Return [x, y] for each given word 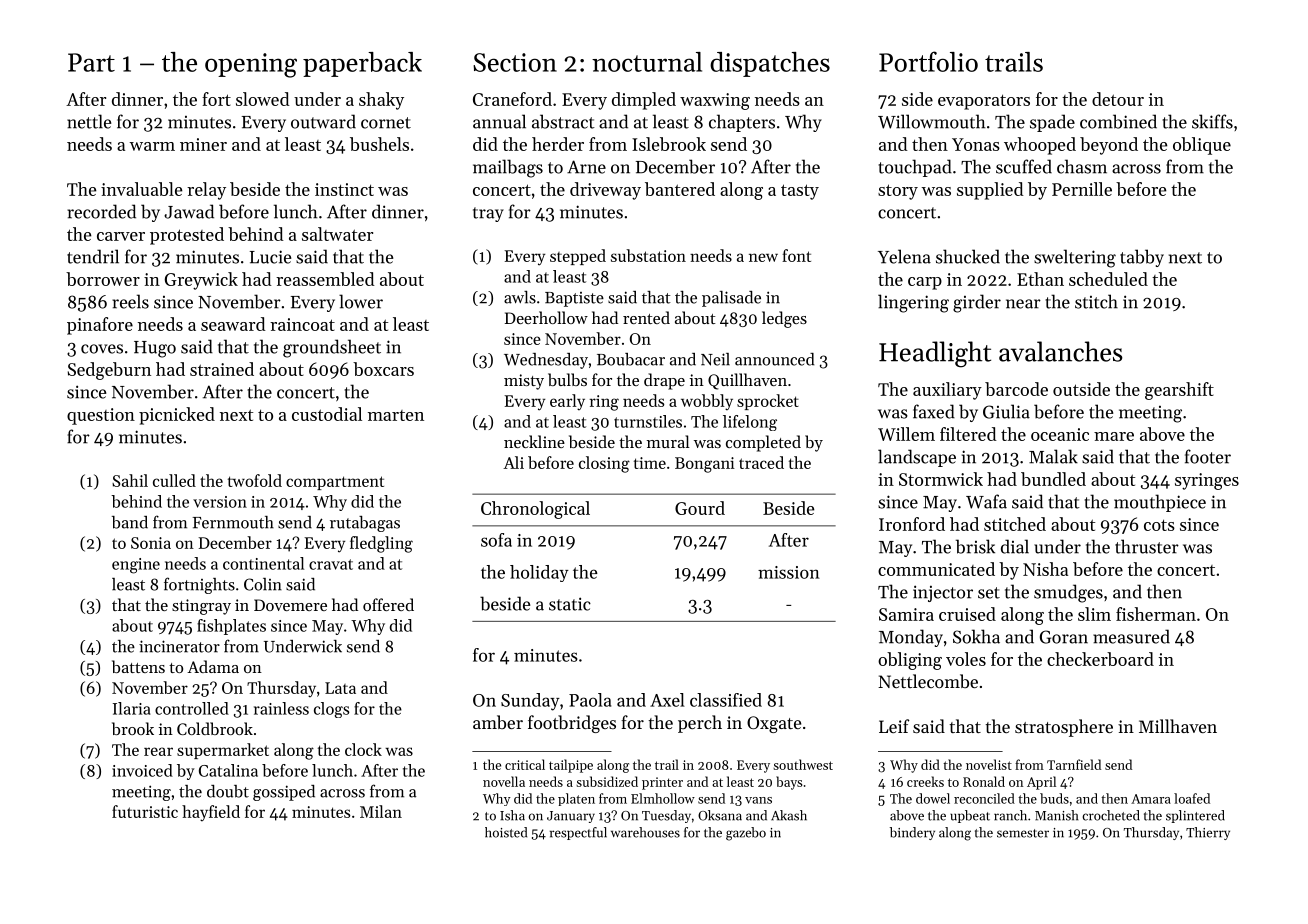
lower [361, 301]
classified [726, 700]
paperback [362, 64]
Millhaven [1178, 726]
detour [1118, 99]
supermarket [223, 751]
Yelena [904, 256]
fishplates [231, 627]
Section [515, 62]
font [796, 255]
